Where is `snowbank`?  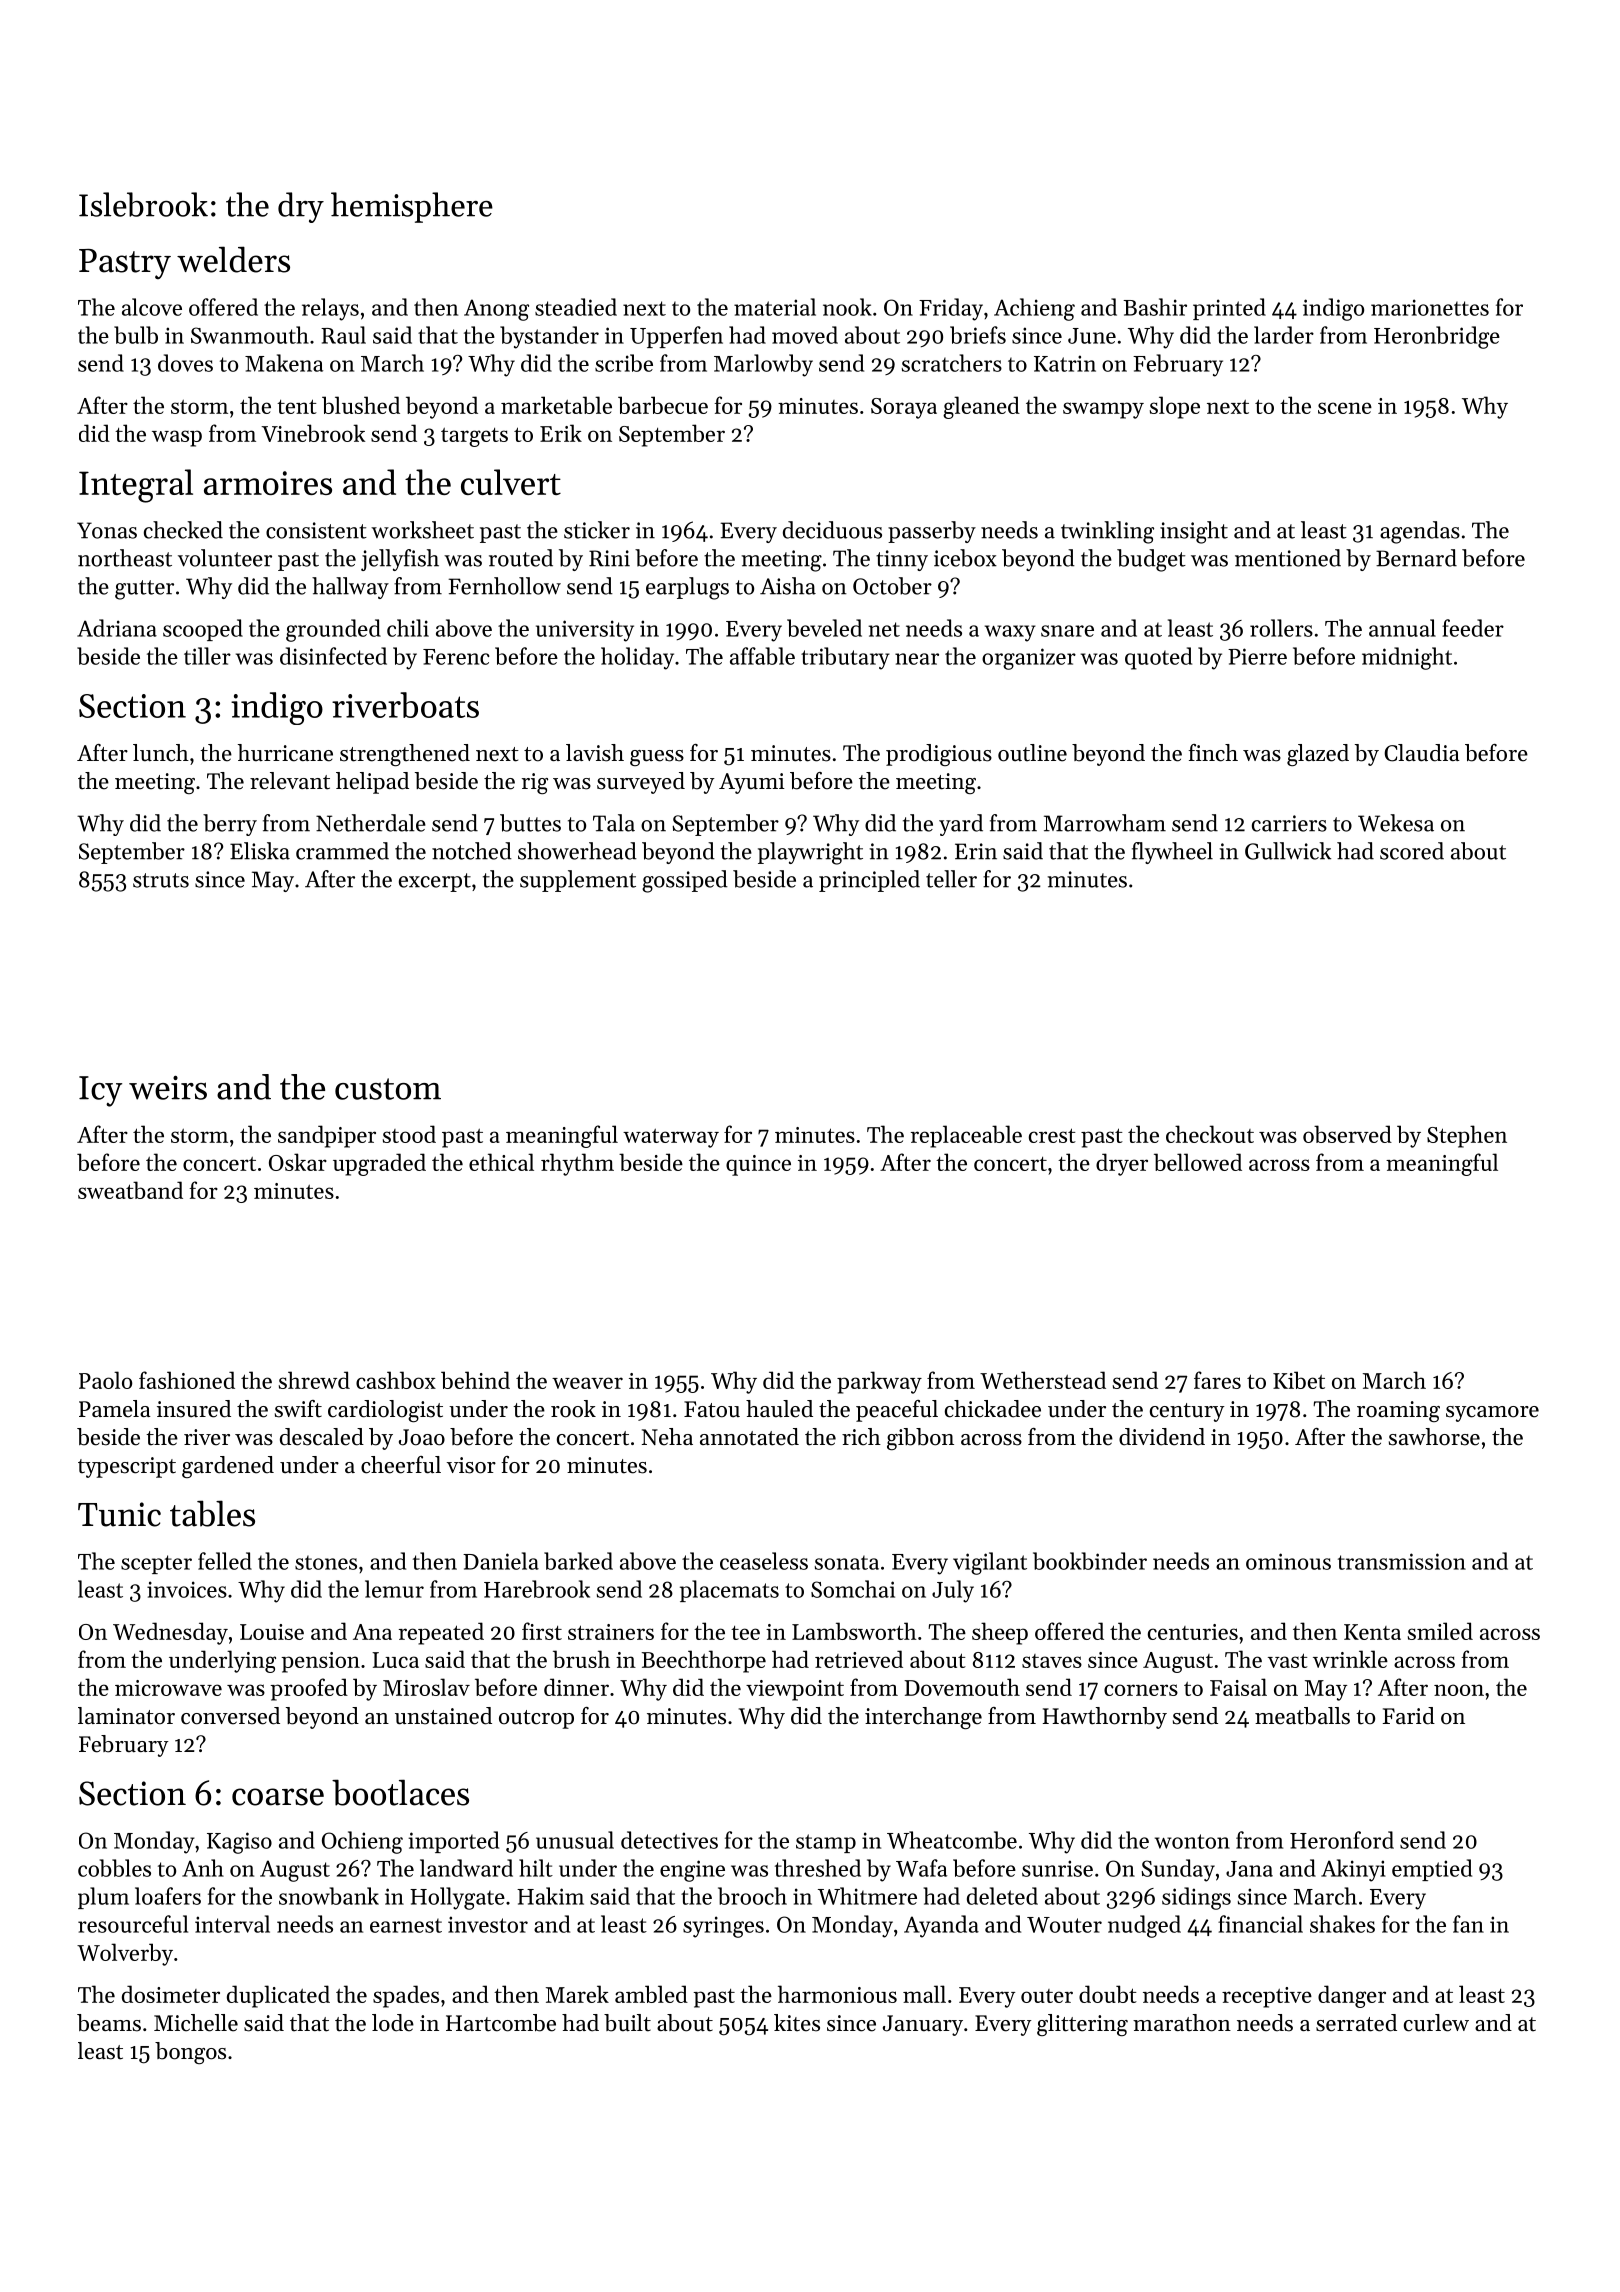
snowbank is located at coordinates (329, 1896).
